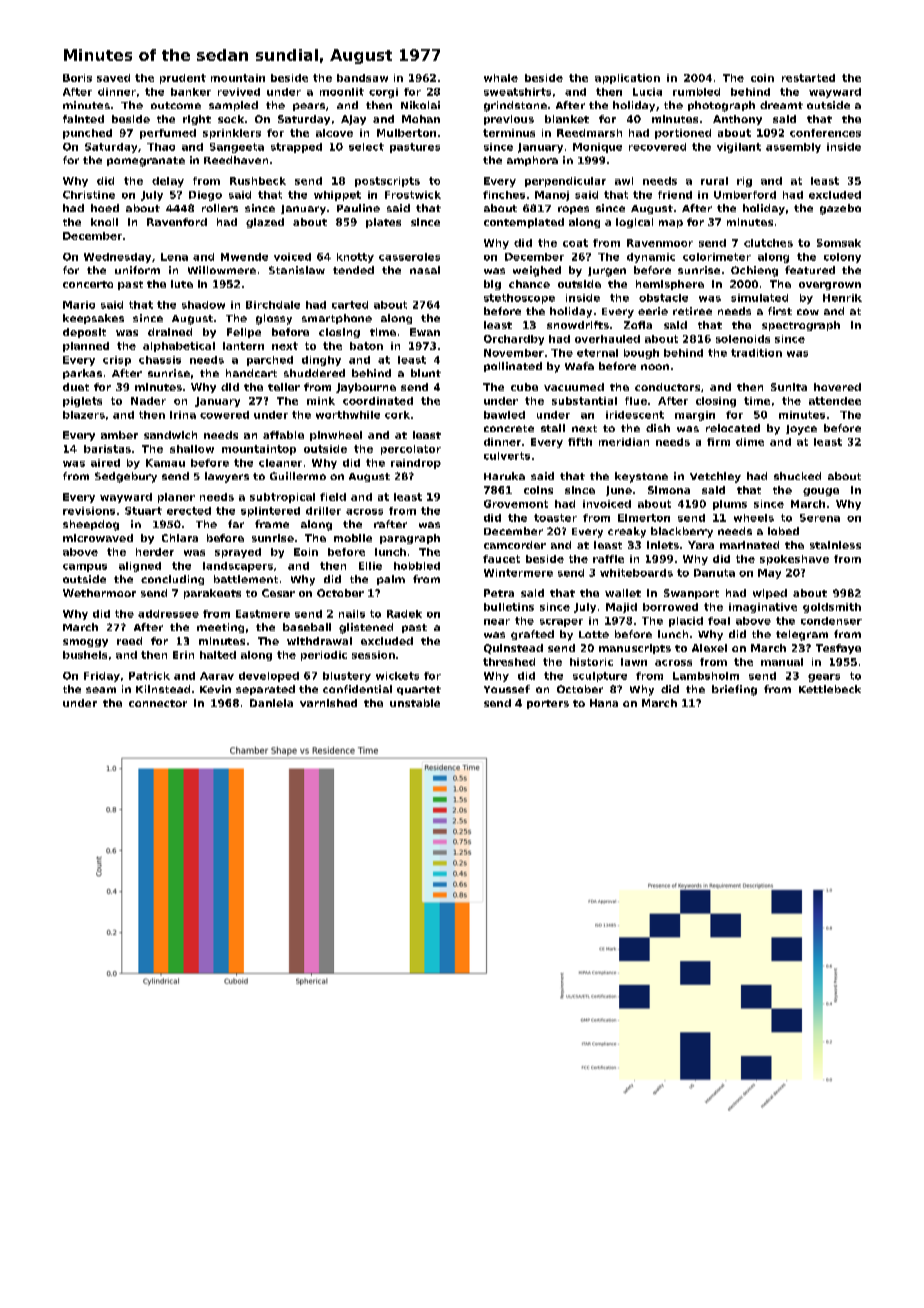  I want to click on whale, so click(501, 78).
